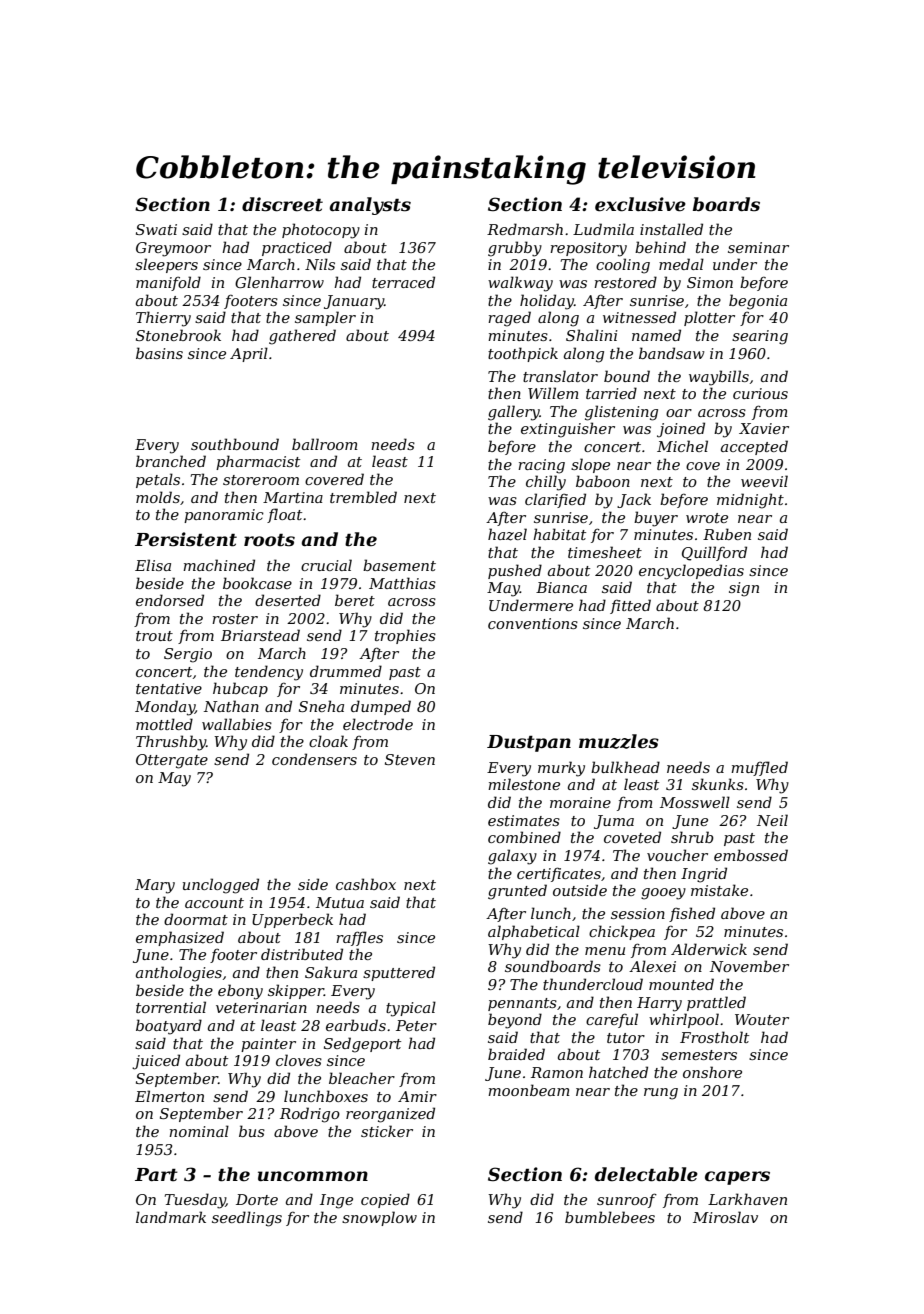 This document has height=1314, width=924. What do you see at coordinates (292, 920) in the document?
I see `Upperbeck` at bounding box center [292, 920].
